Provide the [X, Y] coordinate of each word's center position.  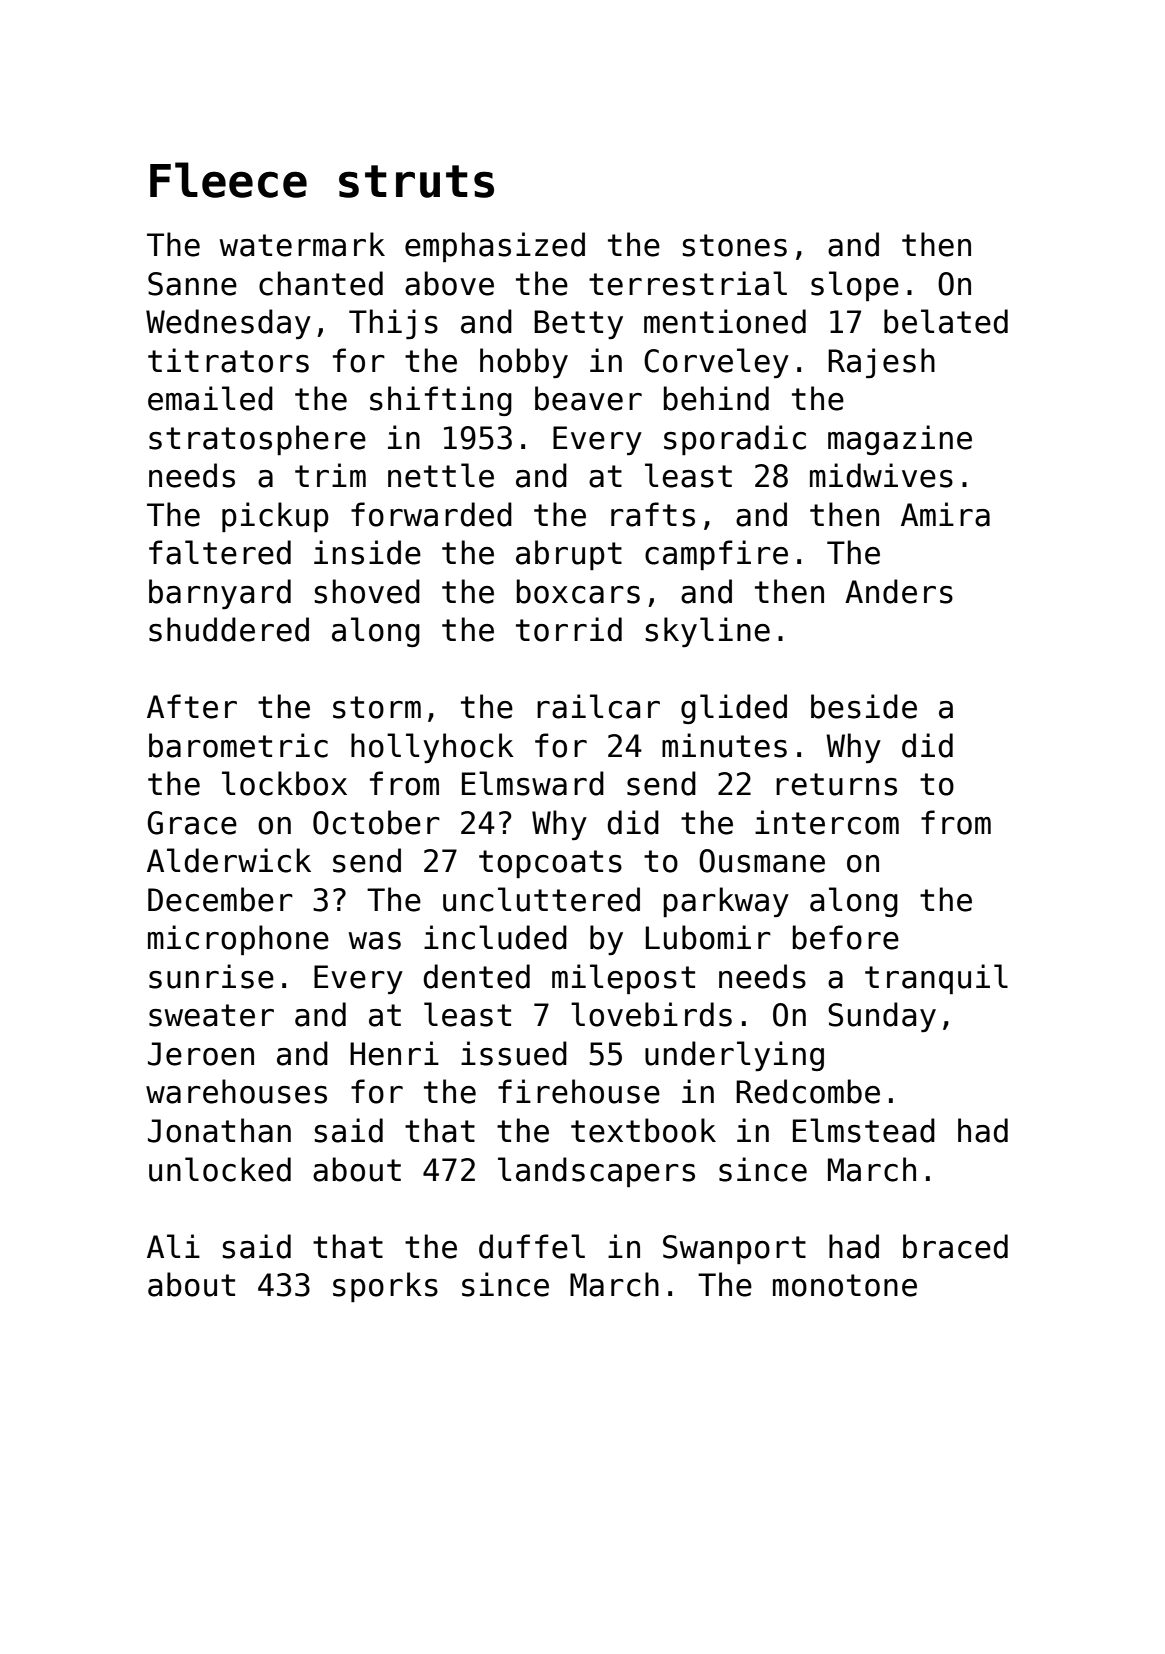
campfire [716, 555]
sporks [385, 1287]
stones [734, 245]
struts [416, 181]
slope [855, 286]
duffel [532, 1246]
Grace [192, 823]
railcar [598, 706]
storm [377, 707]
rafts [653, 514]
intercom [827, 822]
